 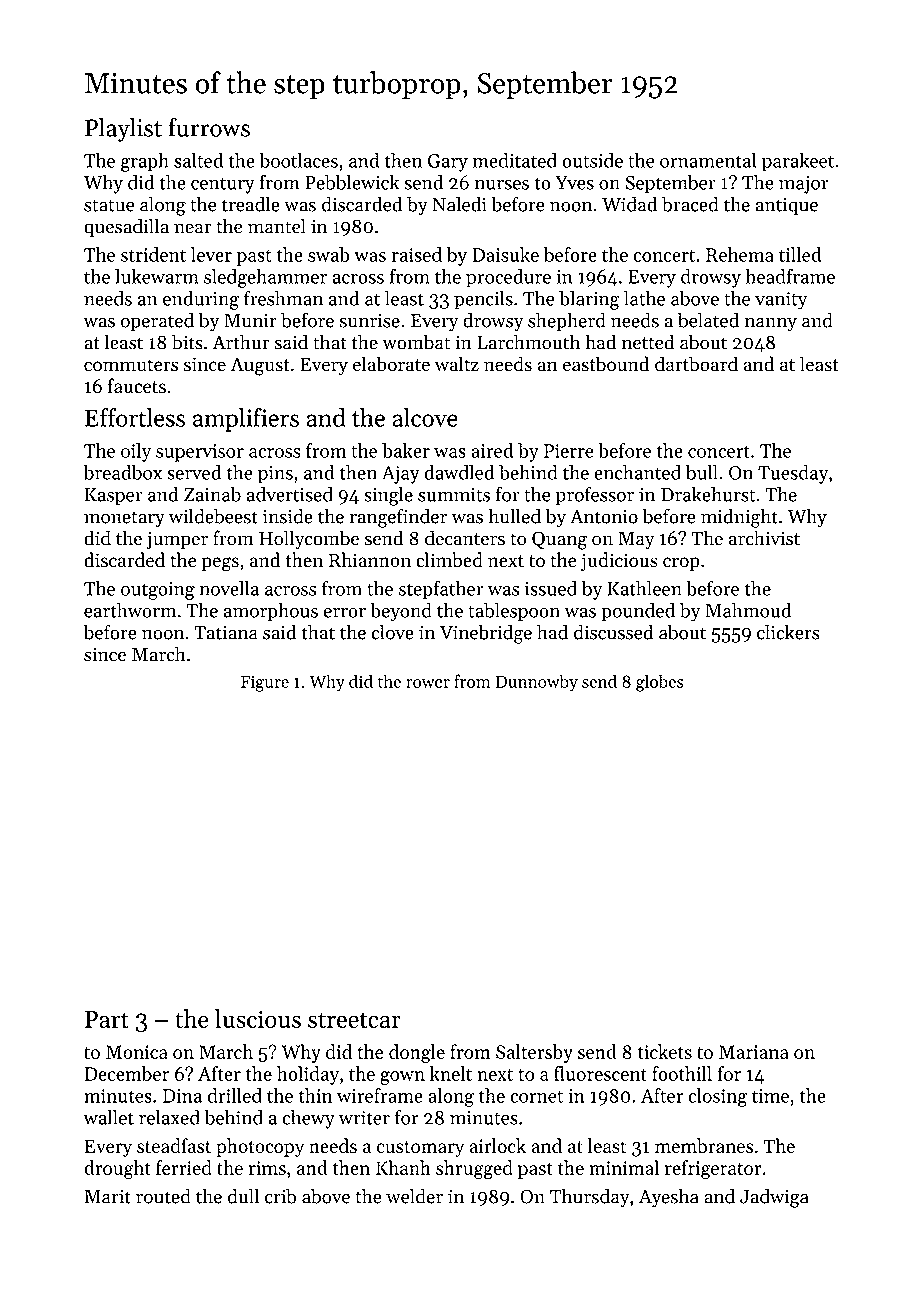 What do you see at coordinates (267, 1168) in the image?
I see `rims` at bounding box center [267, 1168].
